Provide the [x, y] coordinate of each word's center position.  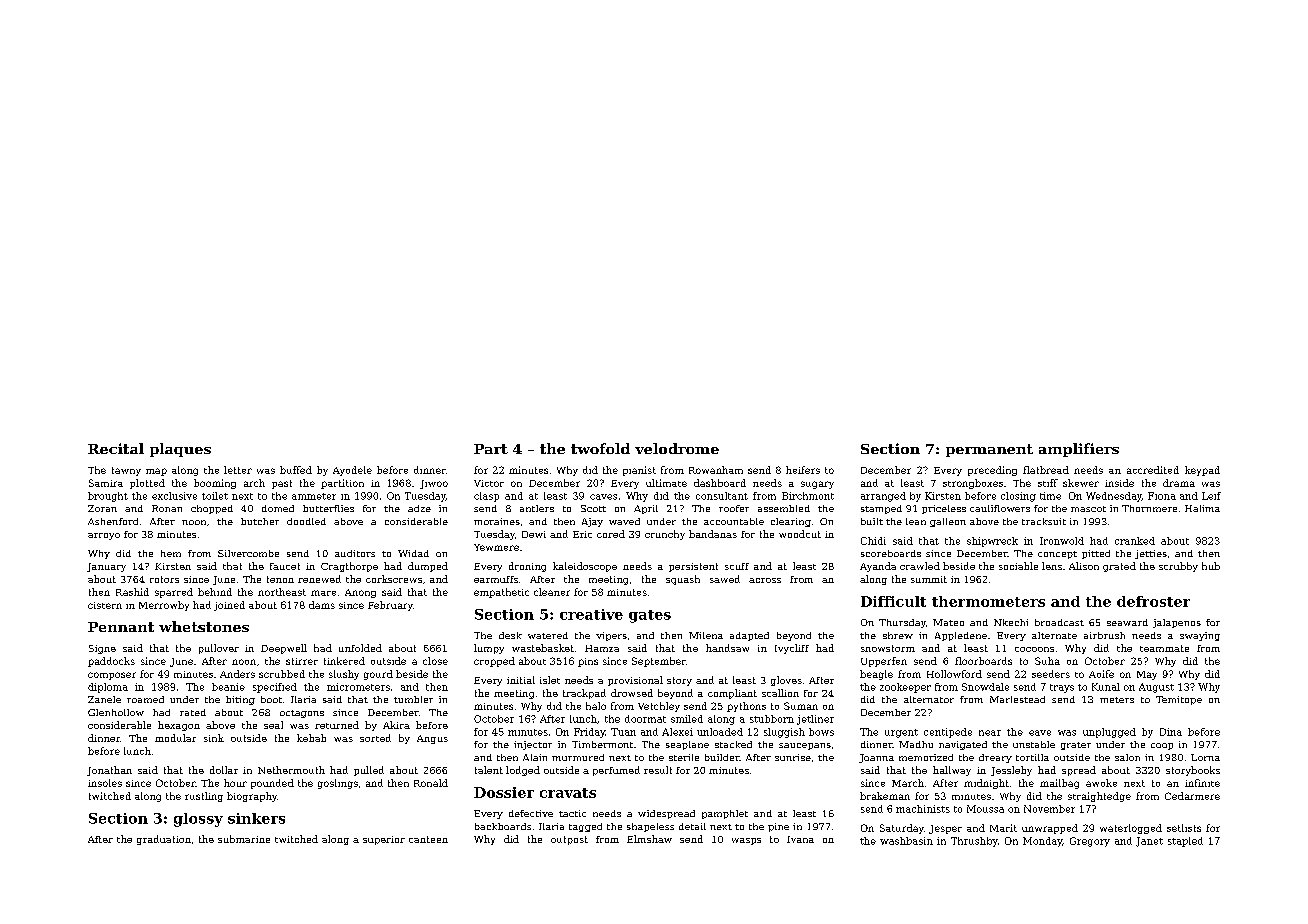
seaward [1127, 622]
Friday [589, 733]
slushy [344, 675]
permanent [989, 450]
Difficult [893, 601]
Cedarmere [1192, 796]
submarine [244, 839]
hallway [952, 771]
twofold [600, 448]
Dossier [504, 792]
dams [322, 605]
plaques [180, 450]
